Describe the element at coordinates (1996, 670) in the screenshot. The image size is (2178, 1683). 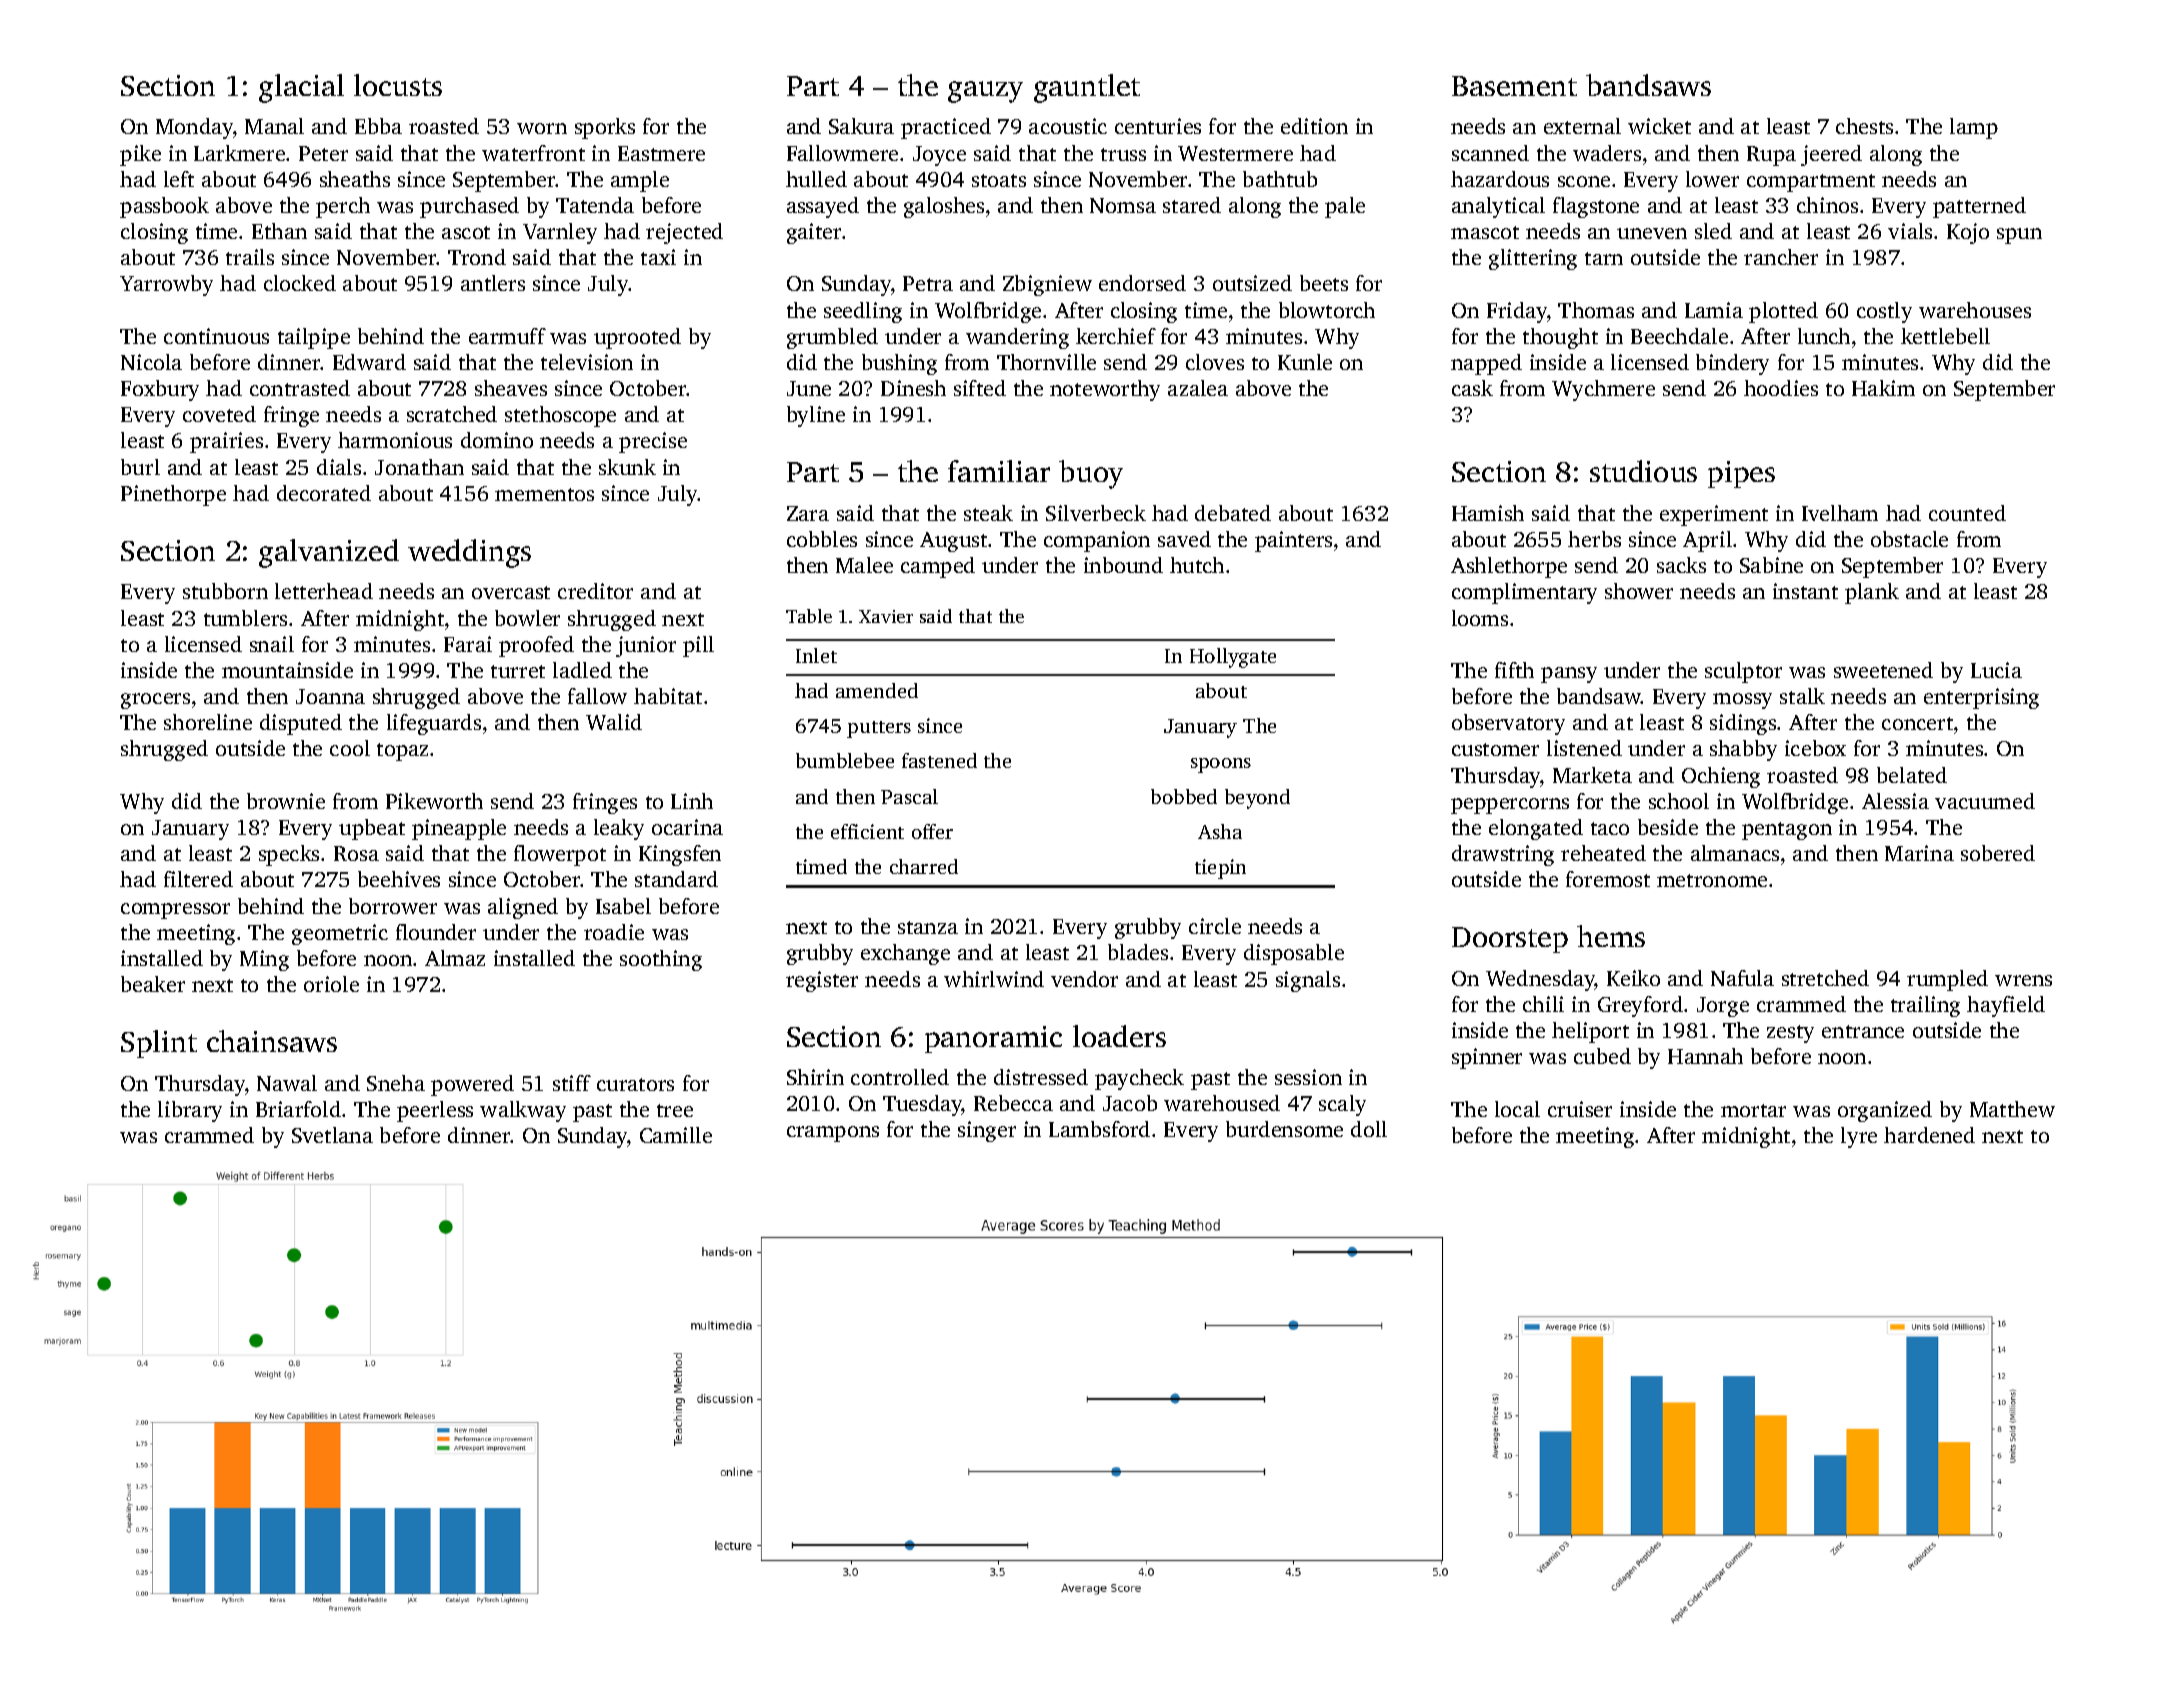
I see `Lucia` at that location.
